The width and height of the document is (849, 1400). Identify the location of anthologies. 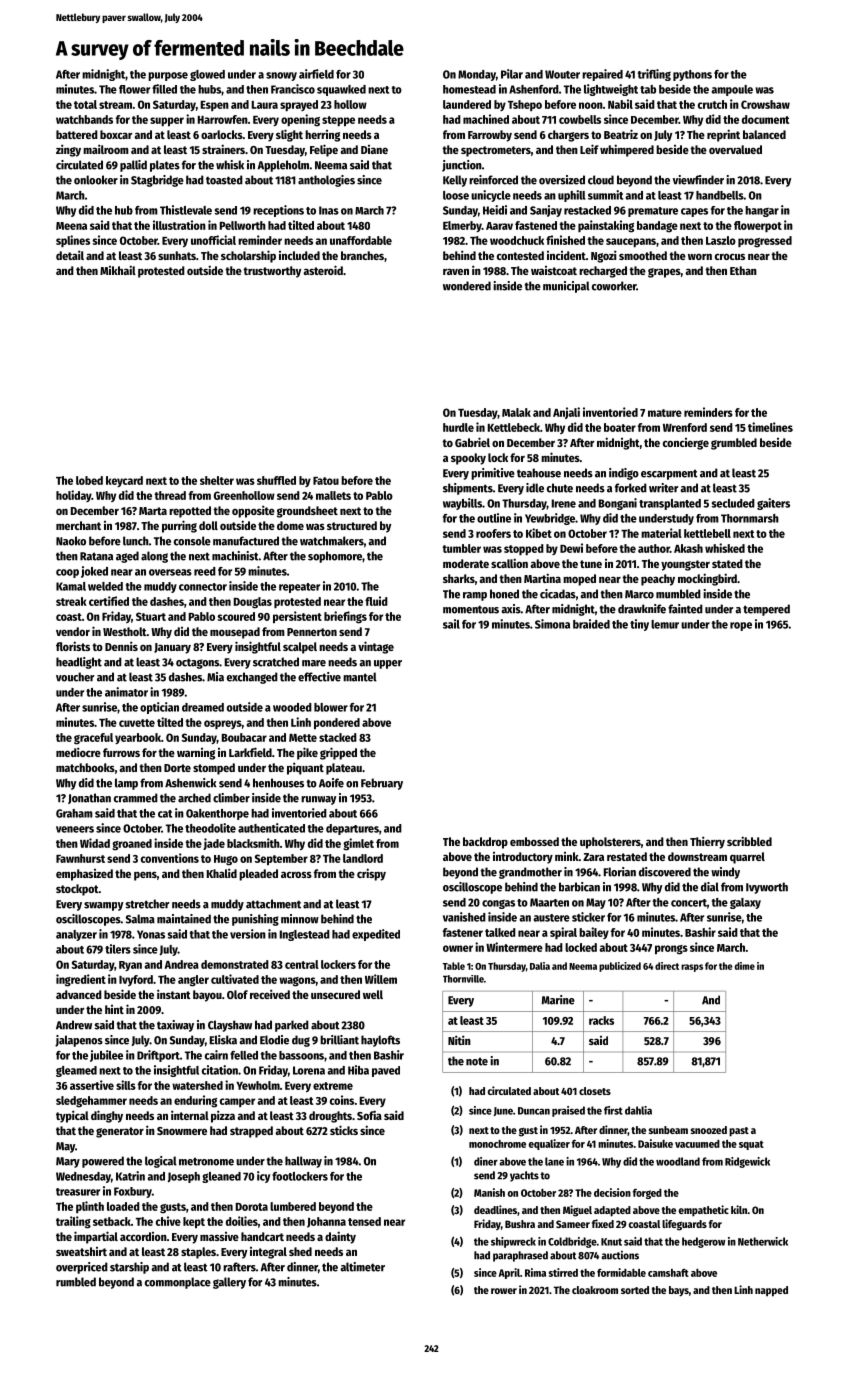
(326, 181).
